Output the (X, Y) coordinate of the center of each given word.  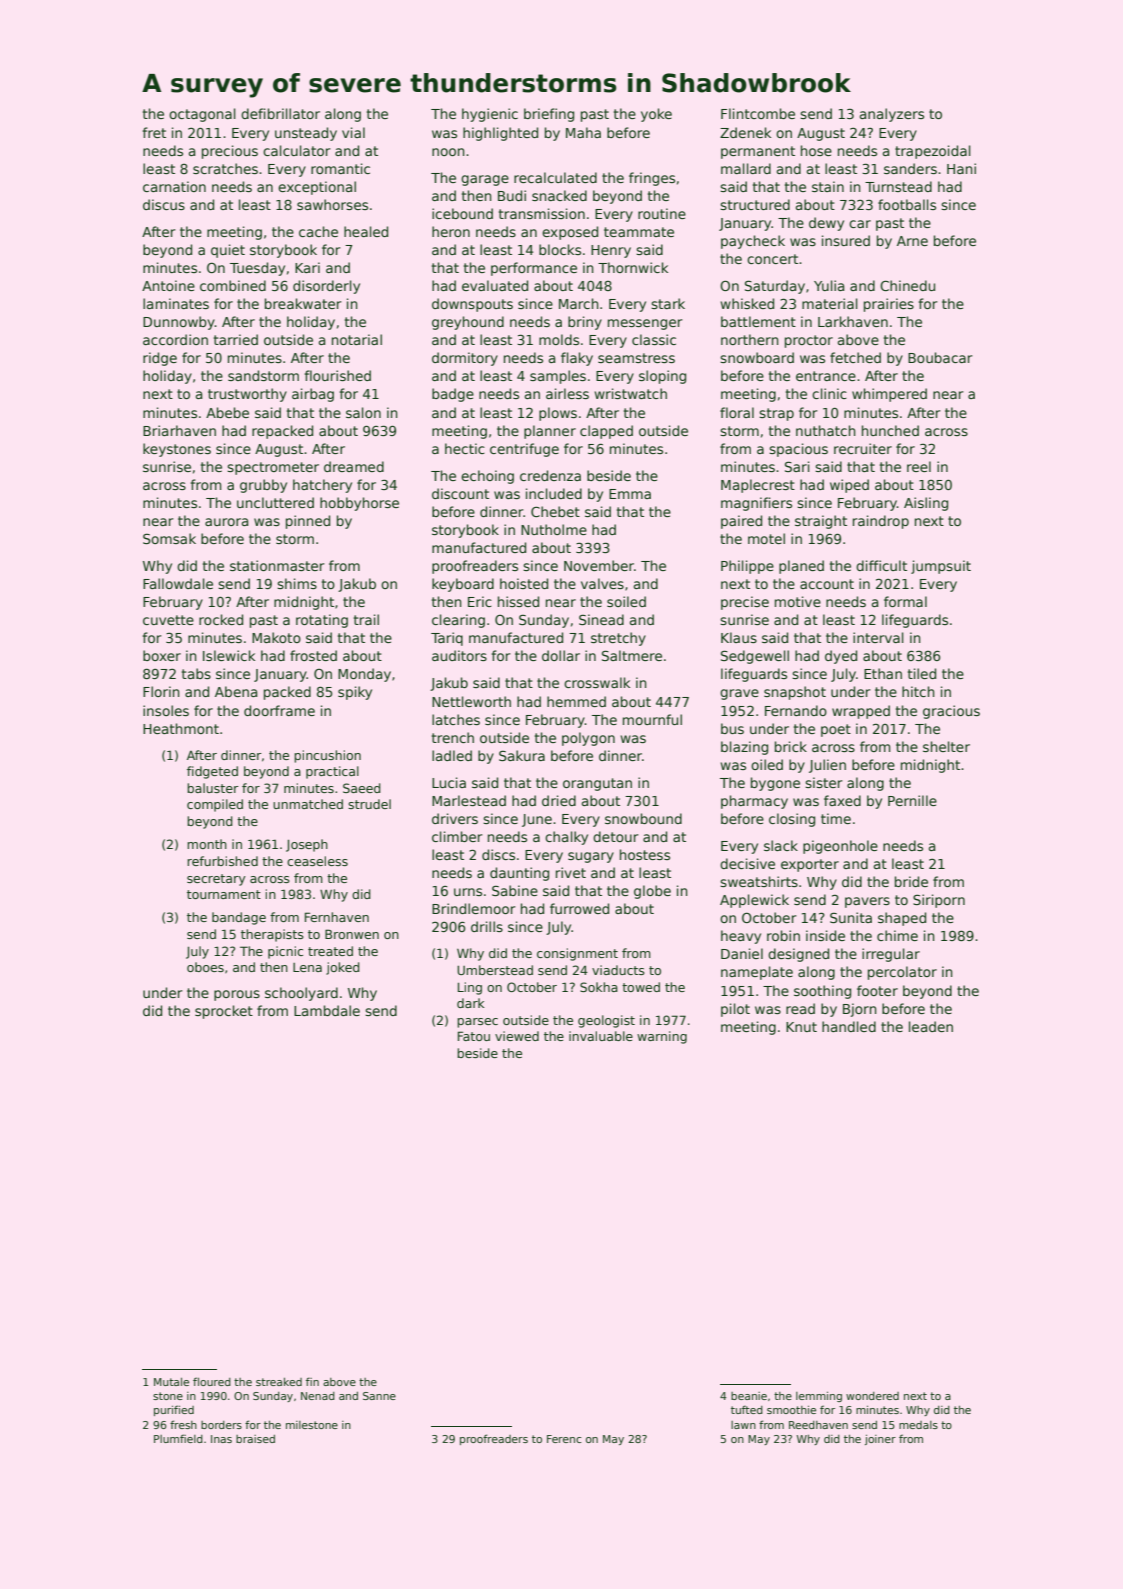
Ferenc (564, 1439)
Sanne (379, 1396)
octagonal (202, 115)
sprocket (224, 1012)
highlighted (500, 134)
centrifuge (524, 450)
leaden (931, 1026)
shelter (946, 746)
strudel (369, 804)
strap (776, 414)
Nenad (318, 1396)
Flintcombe (758, 113)
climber (457, 836)
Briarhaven (179, 430)
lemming (819, 1397)
